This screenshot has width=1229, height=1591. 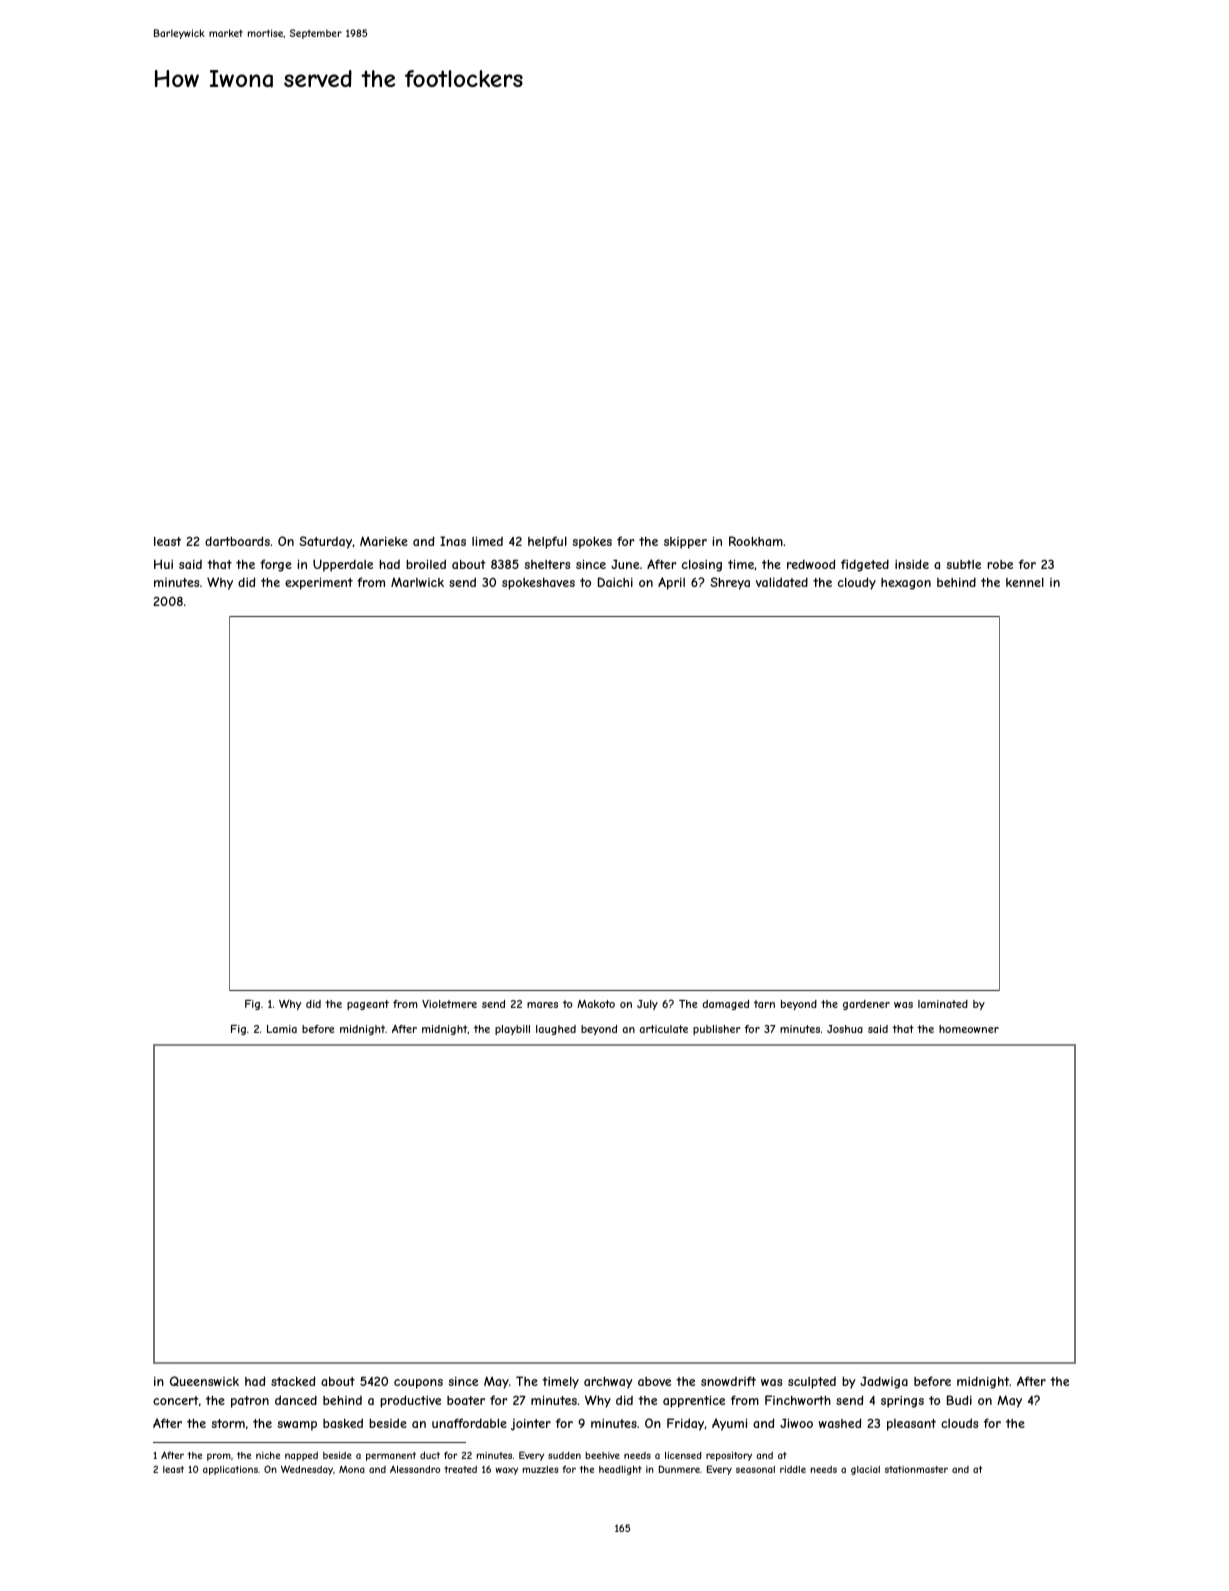 What do you see at coordinates (542, 1005) in the screenshot?
I see `mares` at bounding box center [542, 1005].
